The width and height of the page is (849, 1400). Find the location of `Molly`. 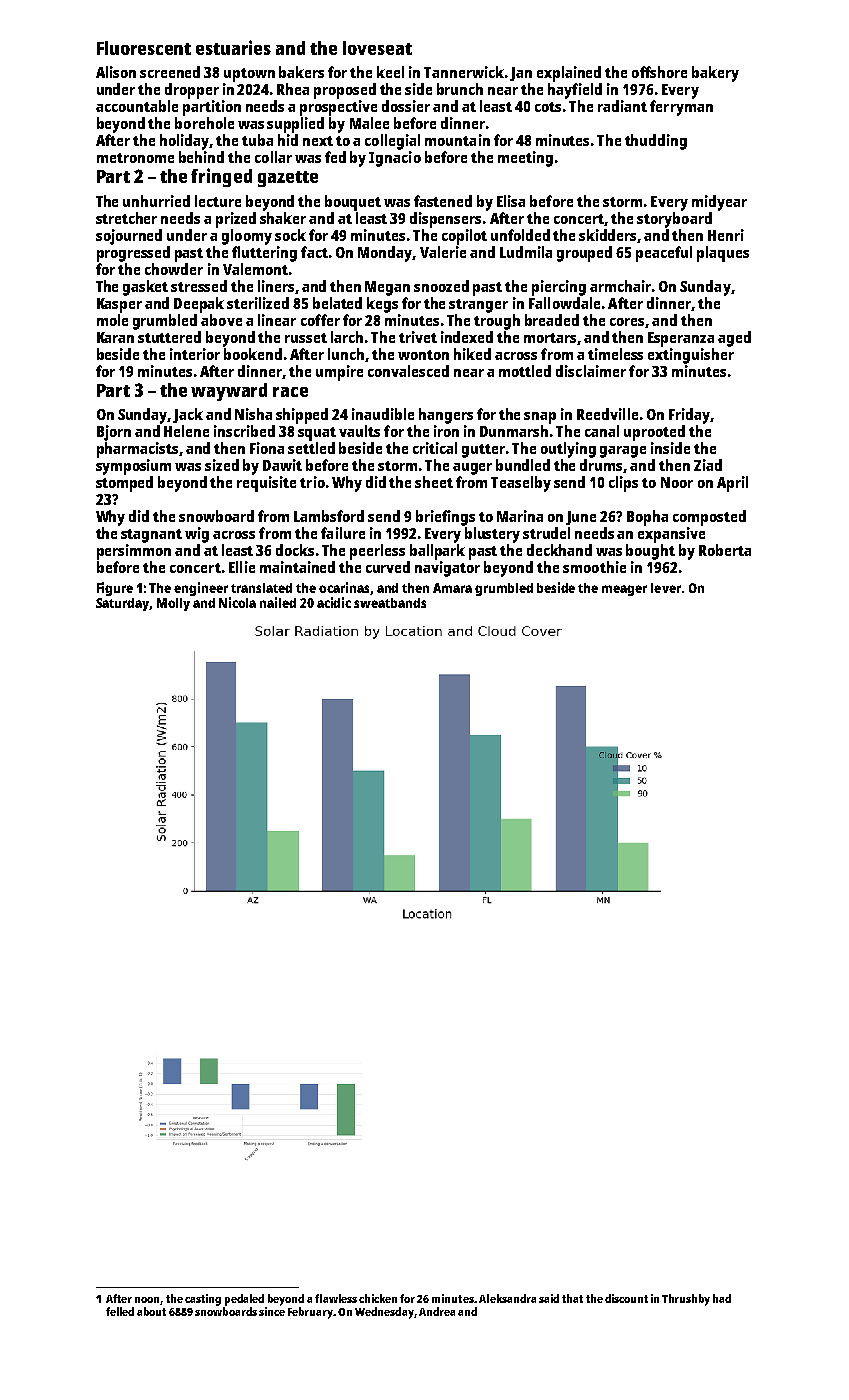

Molly is located at coordinates (173, 604).
